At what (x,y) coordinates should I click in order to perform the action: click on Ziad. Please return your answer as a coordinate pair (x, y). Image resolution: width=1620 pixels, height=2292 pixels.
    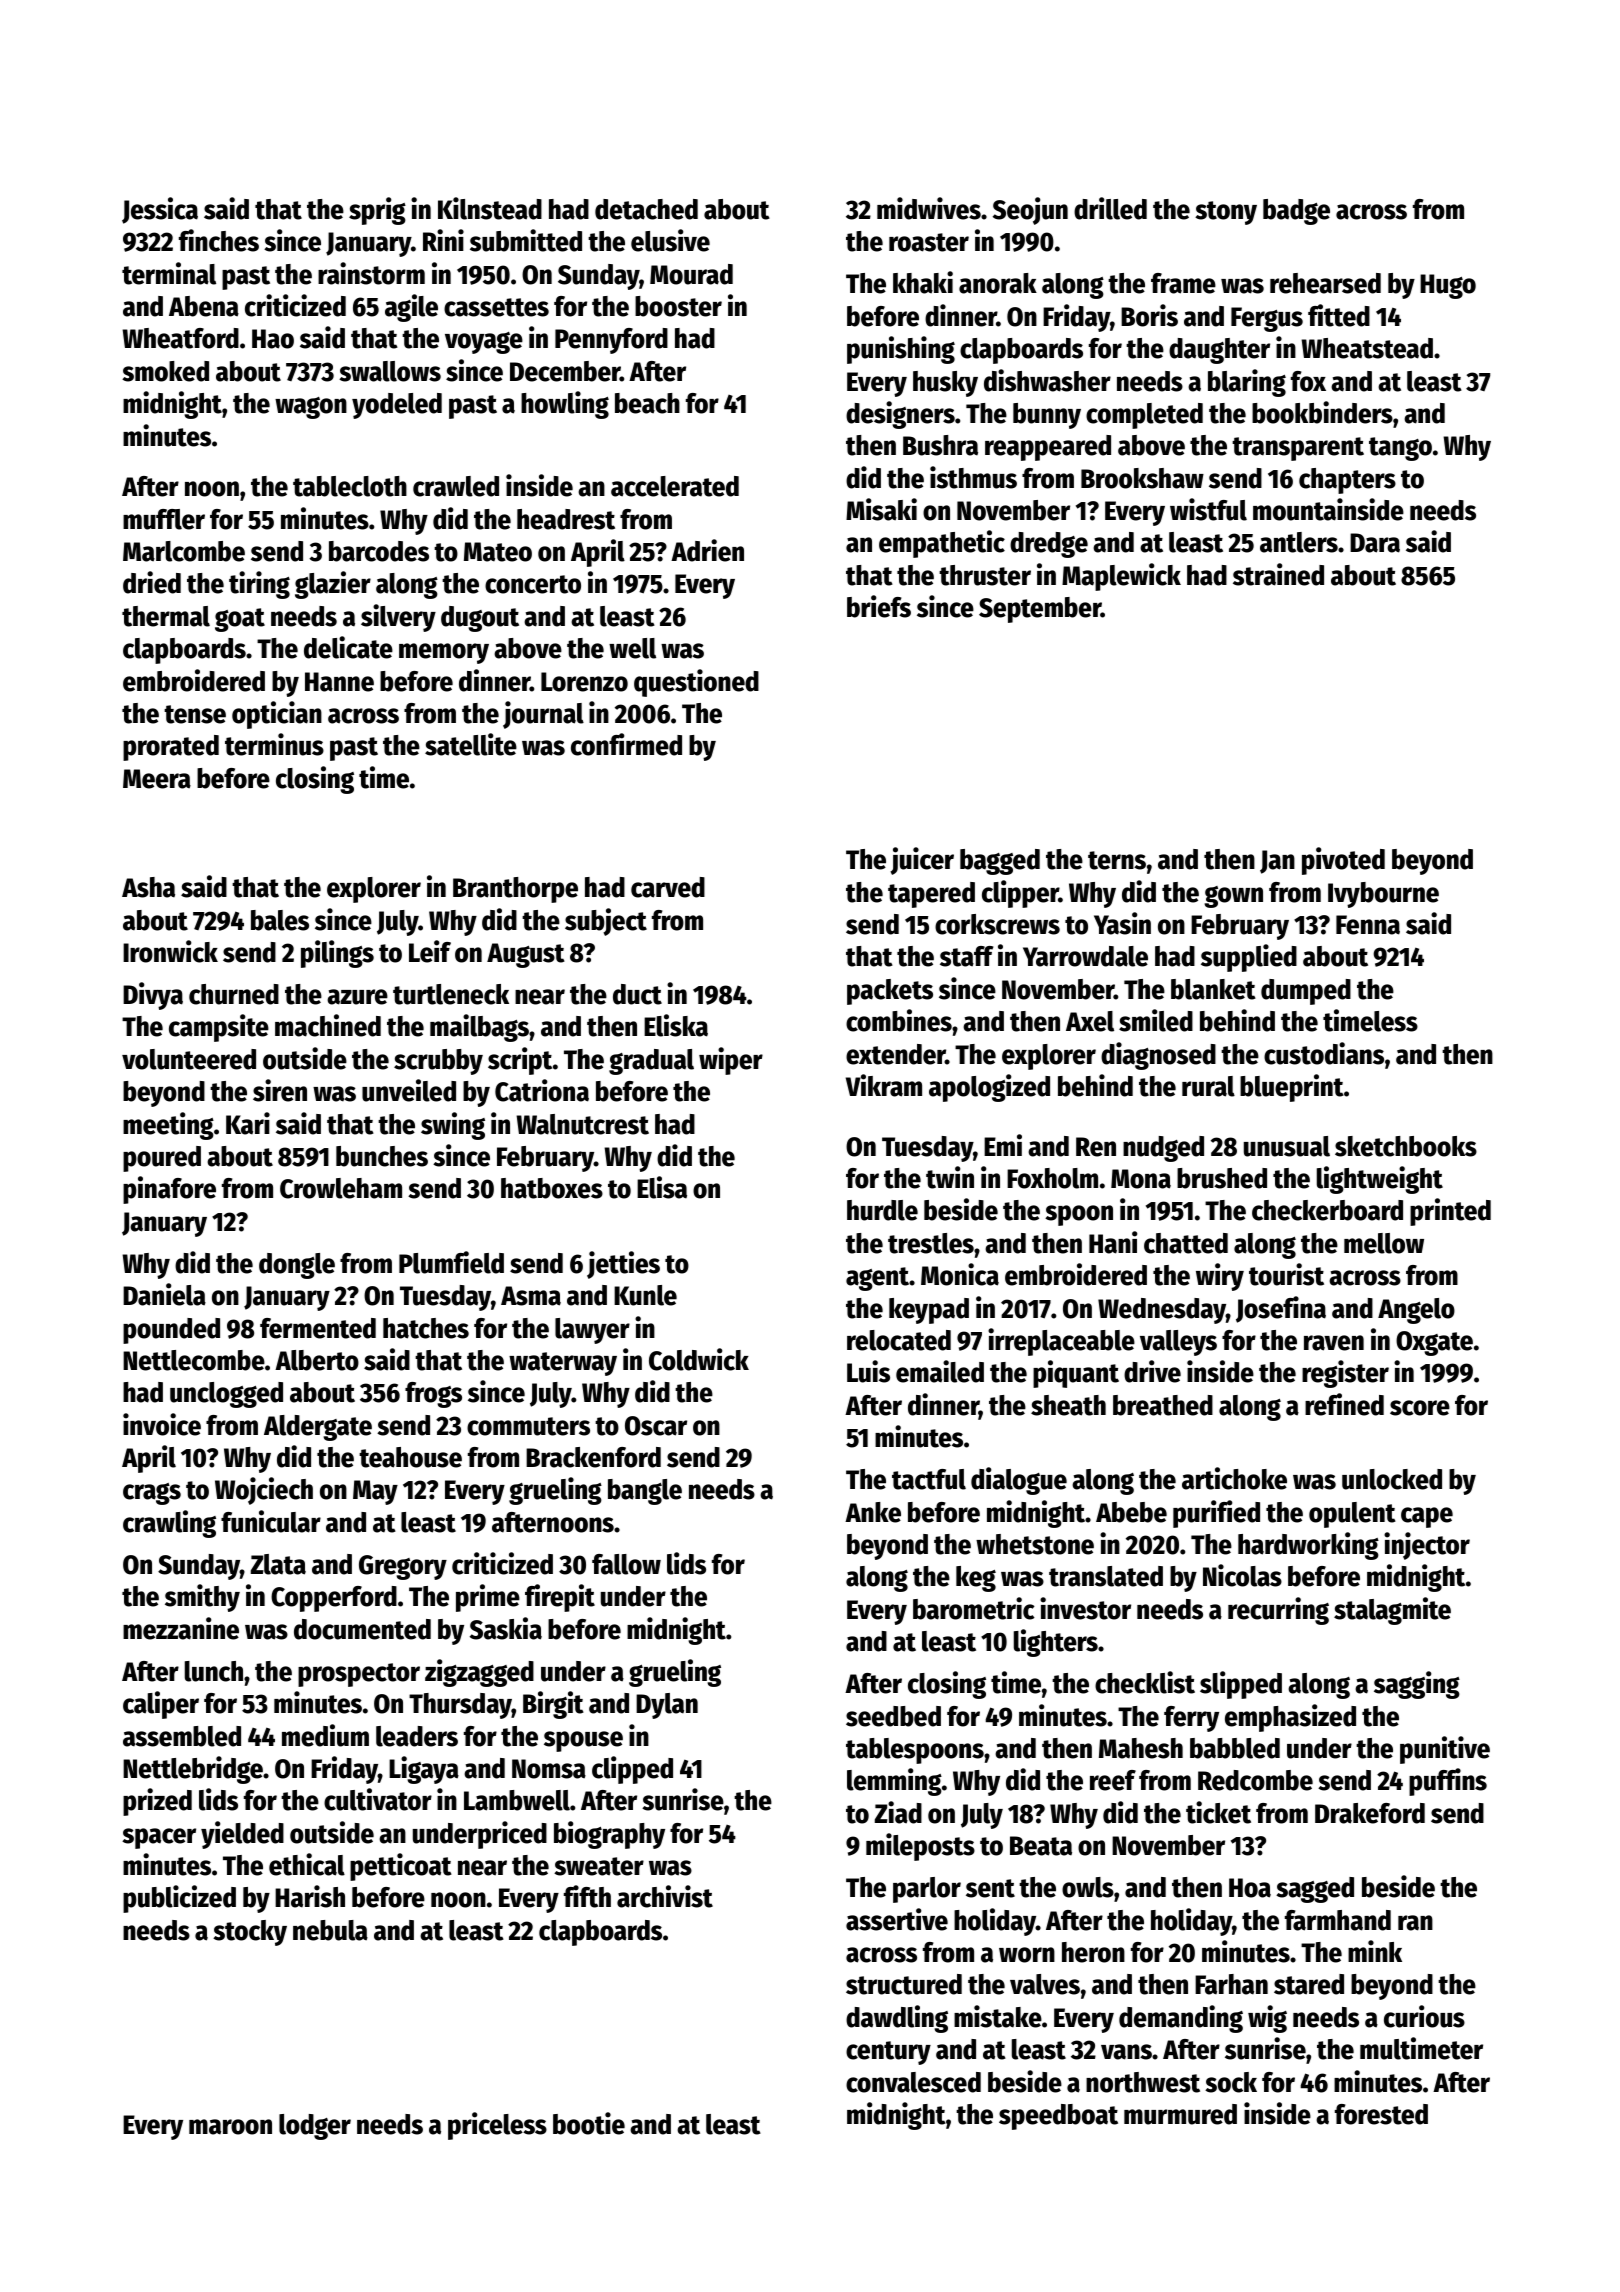
    Looking at the image, I should click on (898, 1812).
